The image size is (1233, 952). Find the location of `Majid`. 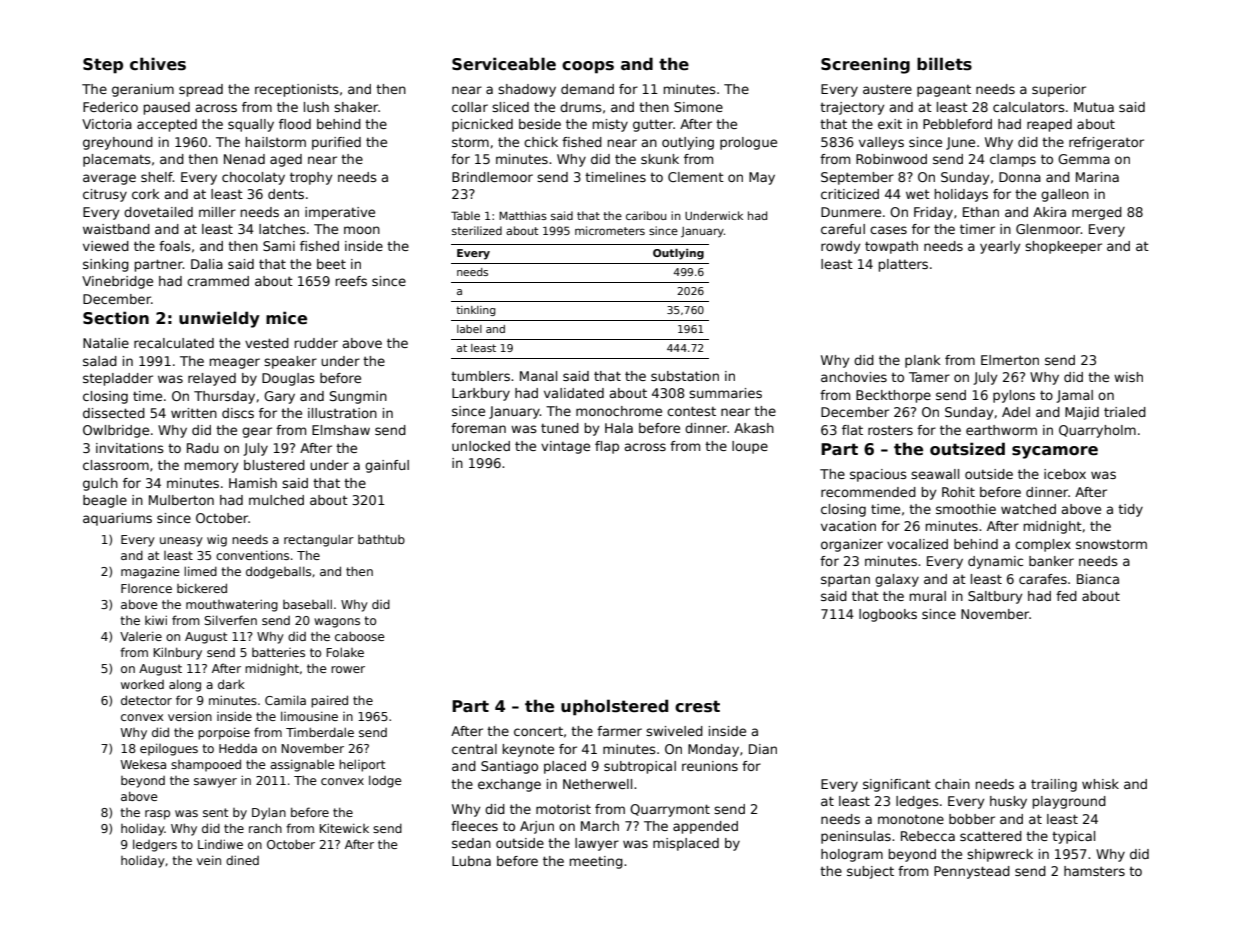

Majid is located at coordinates (1082, 413).
